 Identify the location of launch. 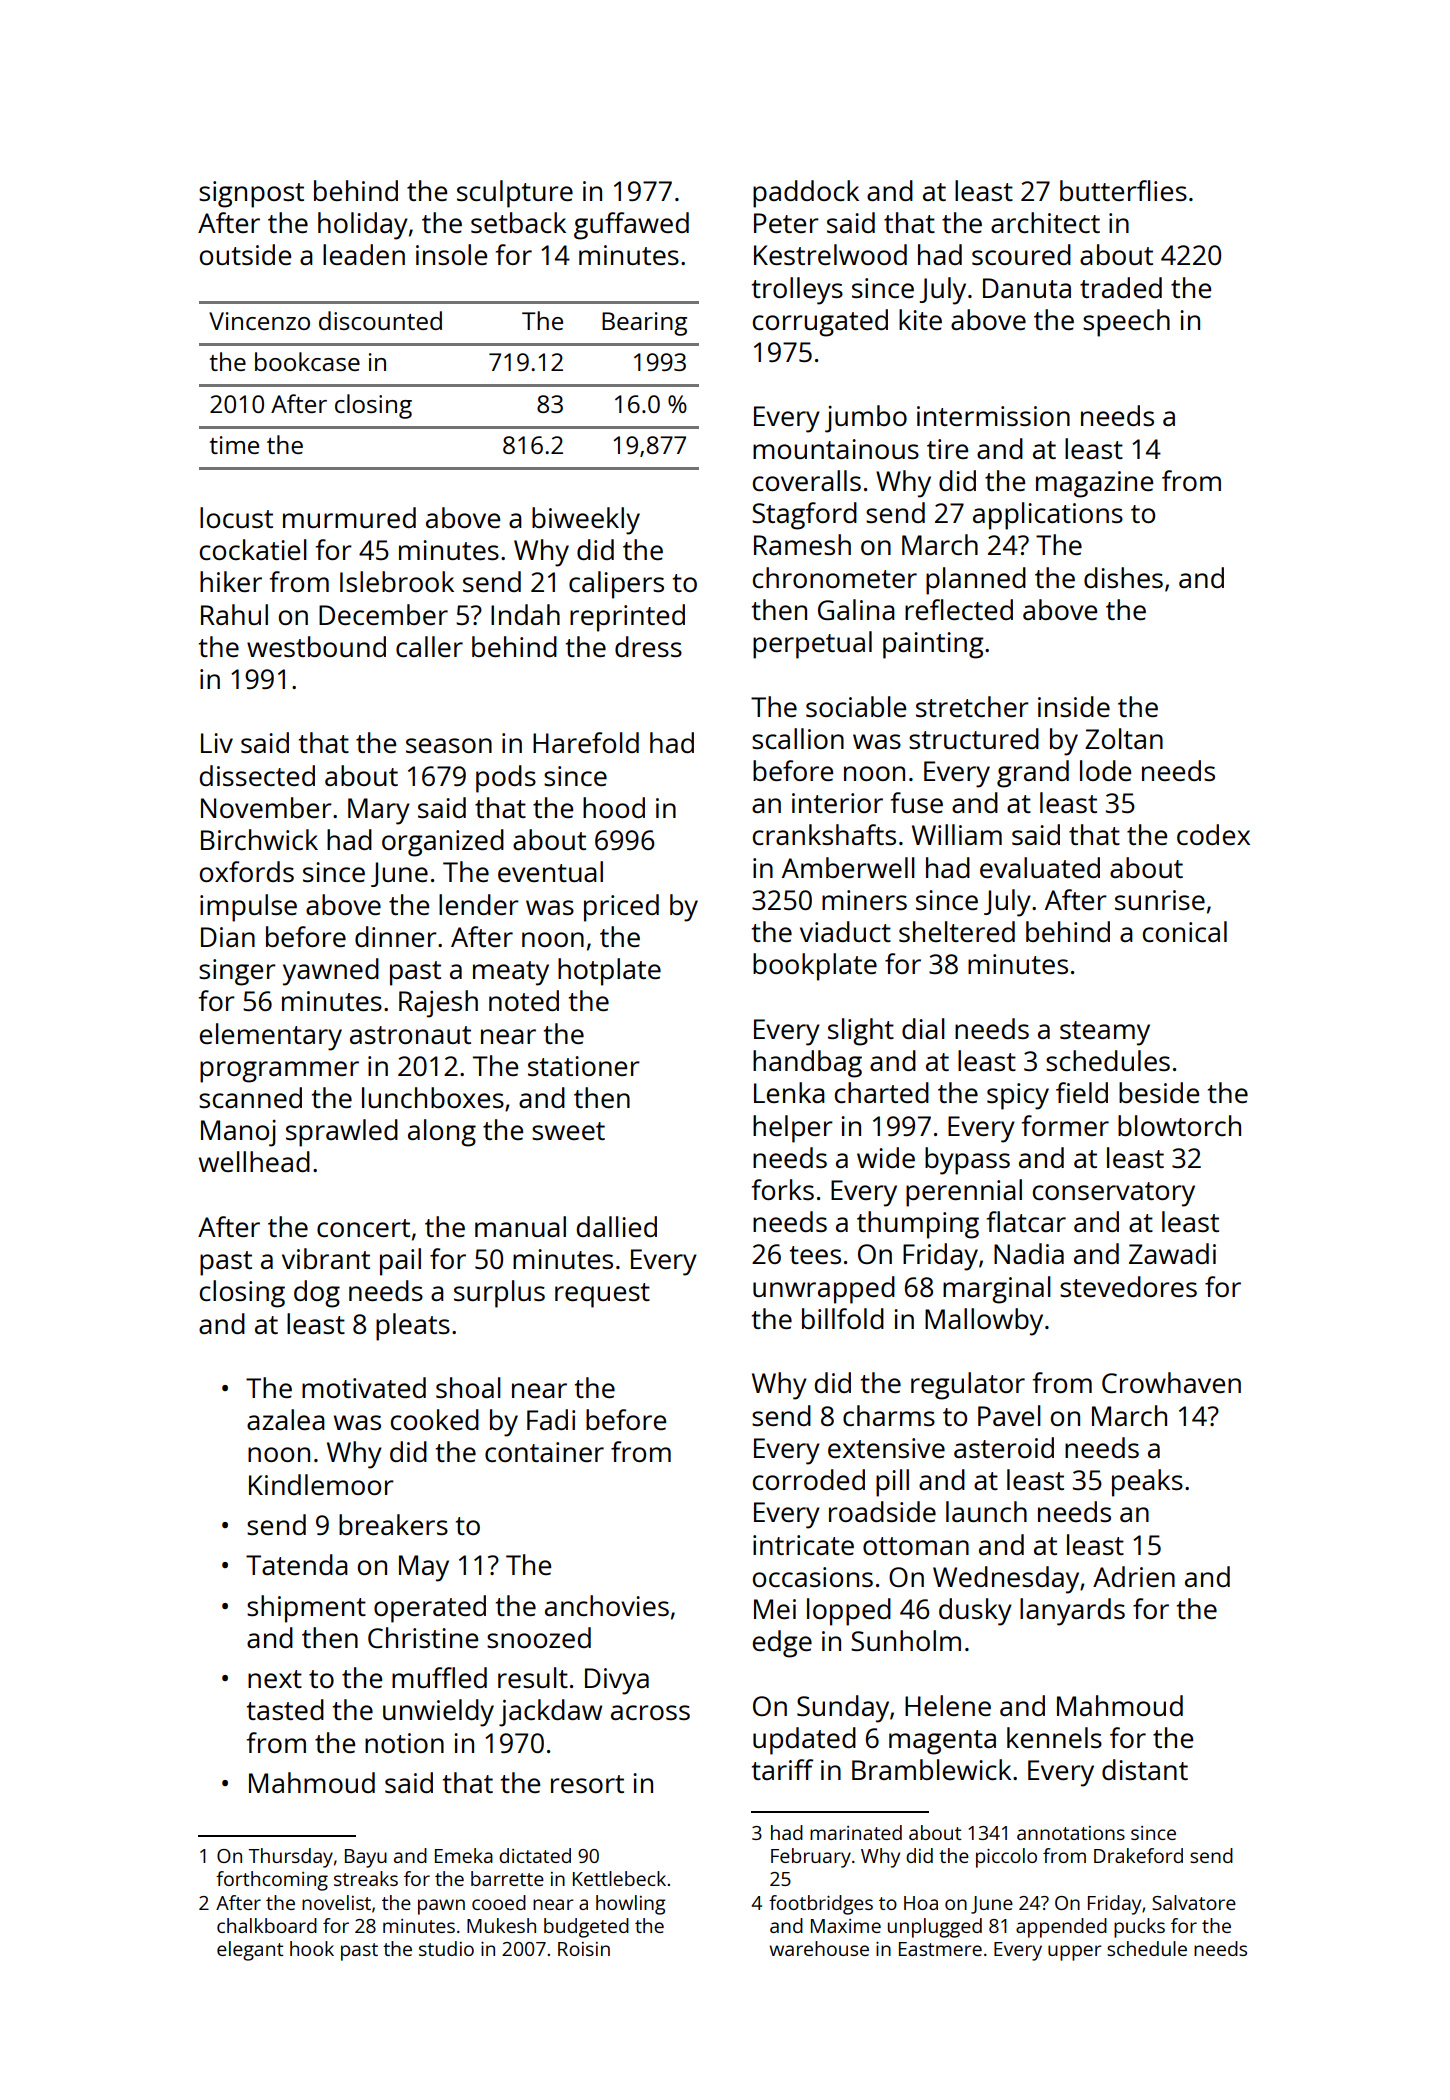
(986, 1511).
